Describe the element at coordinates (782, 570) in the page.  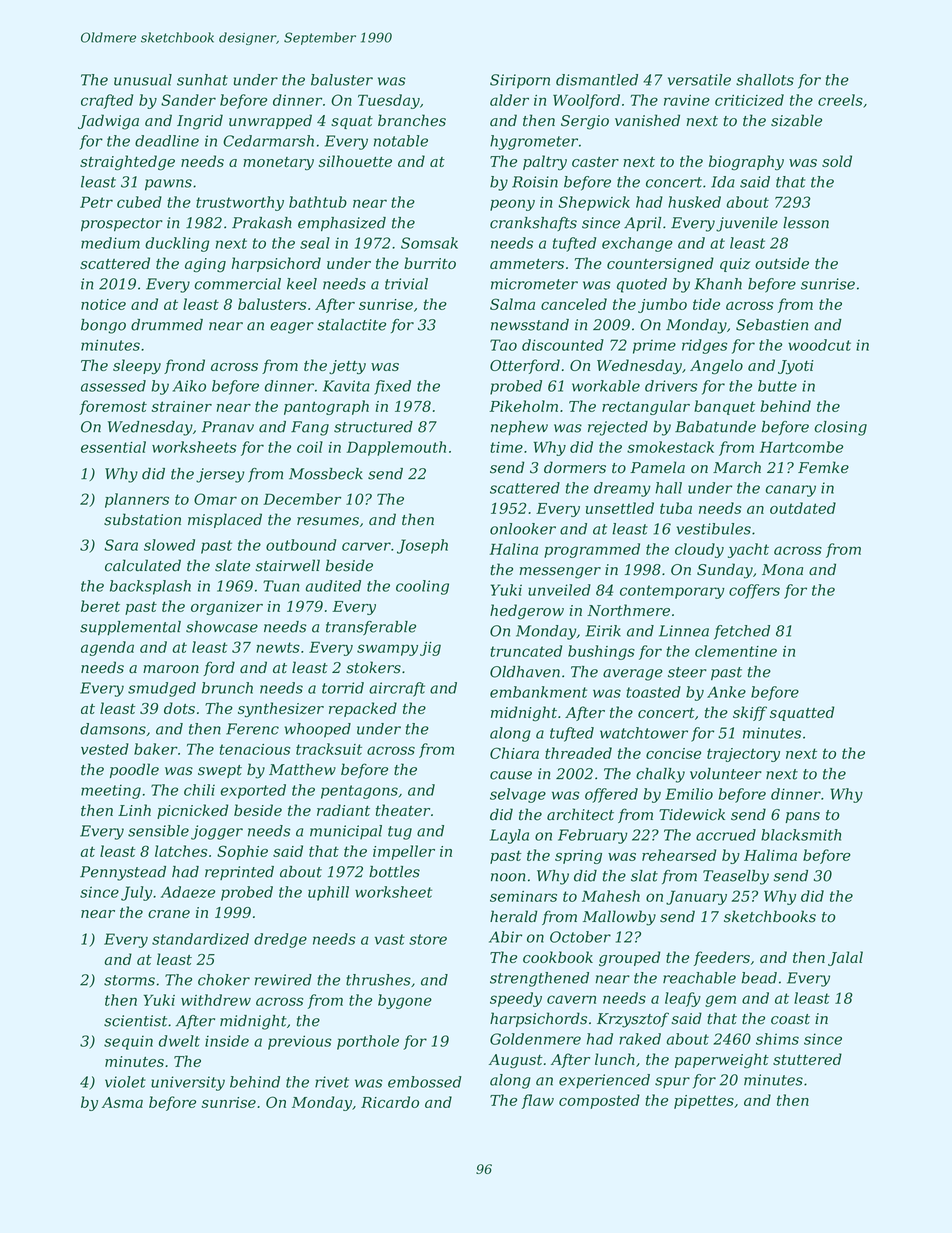
I see `Mona` at that location.
